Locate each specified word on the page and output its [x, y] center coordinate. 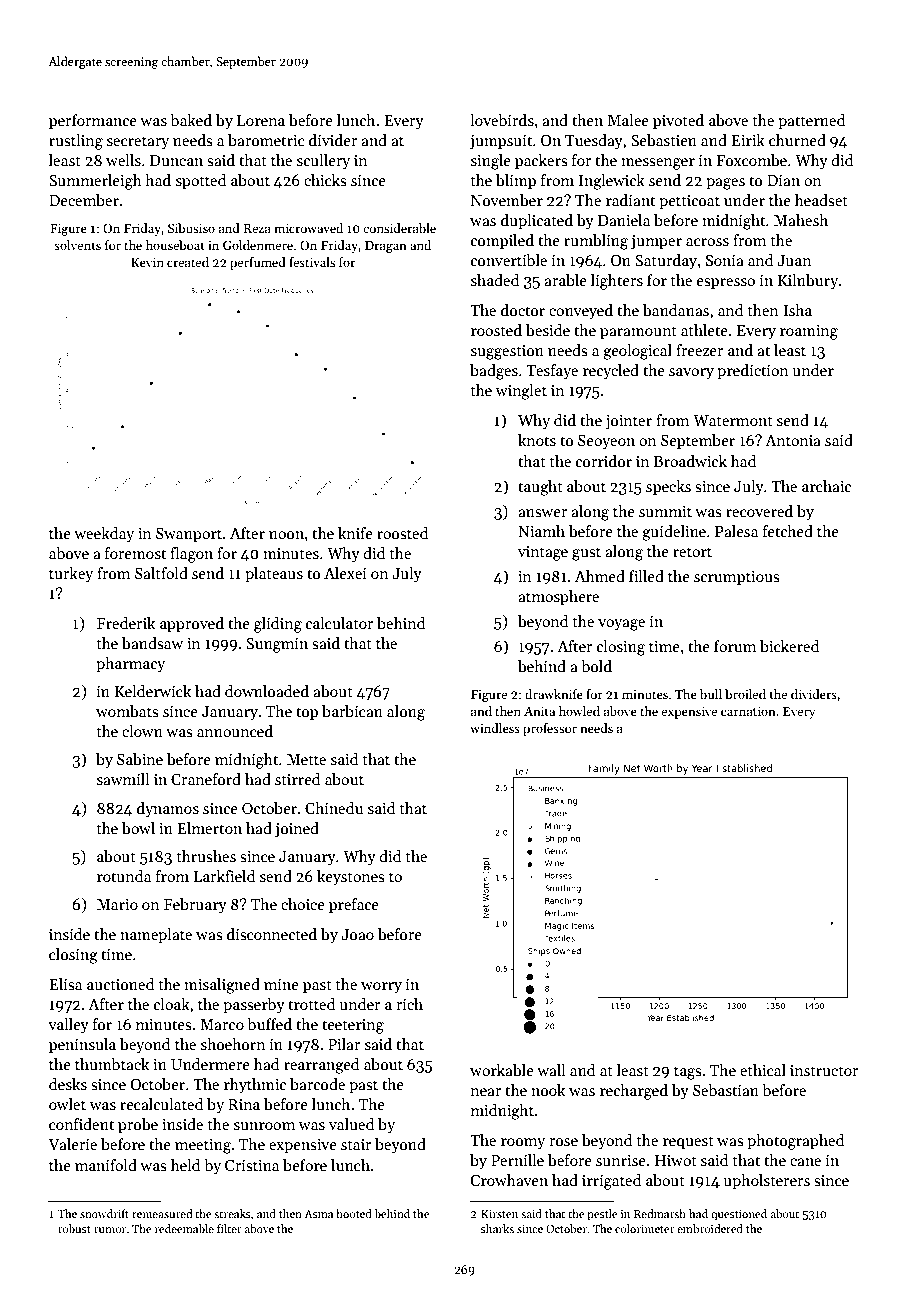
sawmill [123, 779]
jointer [628, 422]
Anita [539, 711]
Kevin [147, 262]
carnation [748, 711]
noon [286, 535]
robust [74, 1228]
